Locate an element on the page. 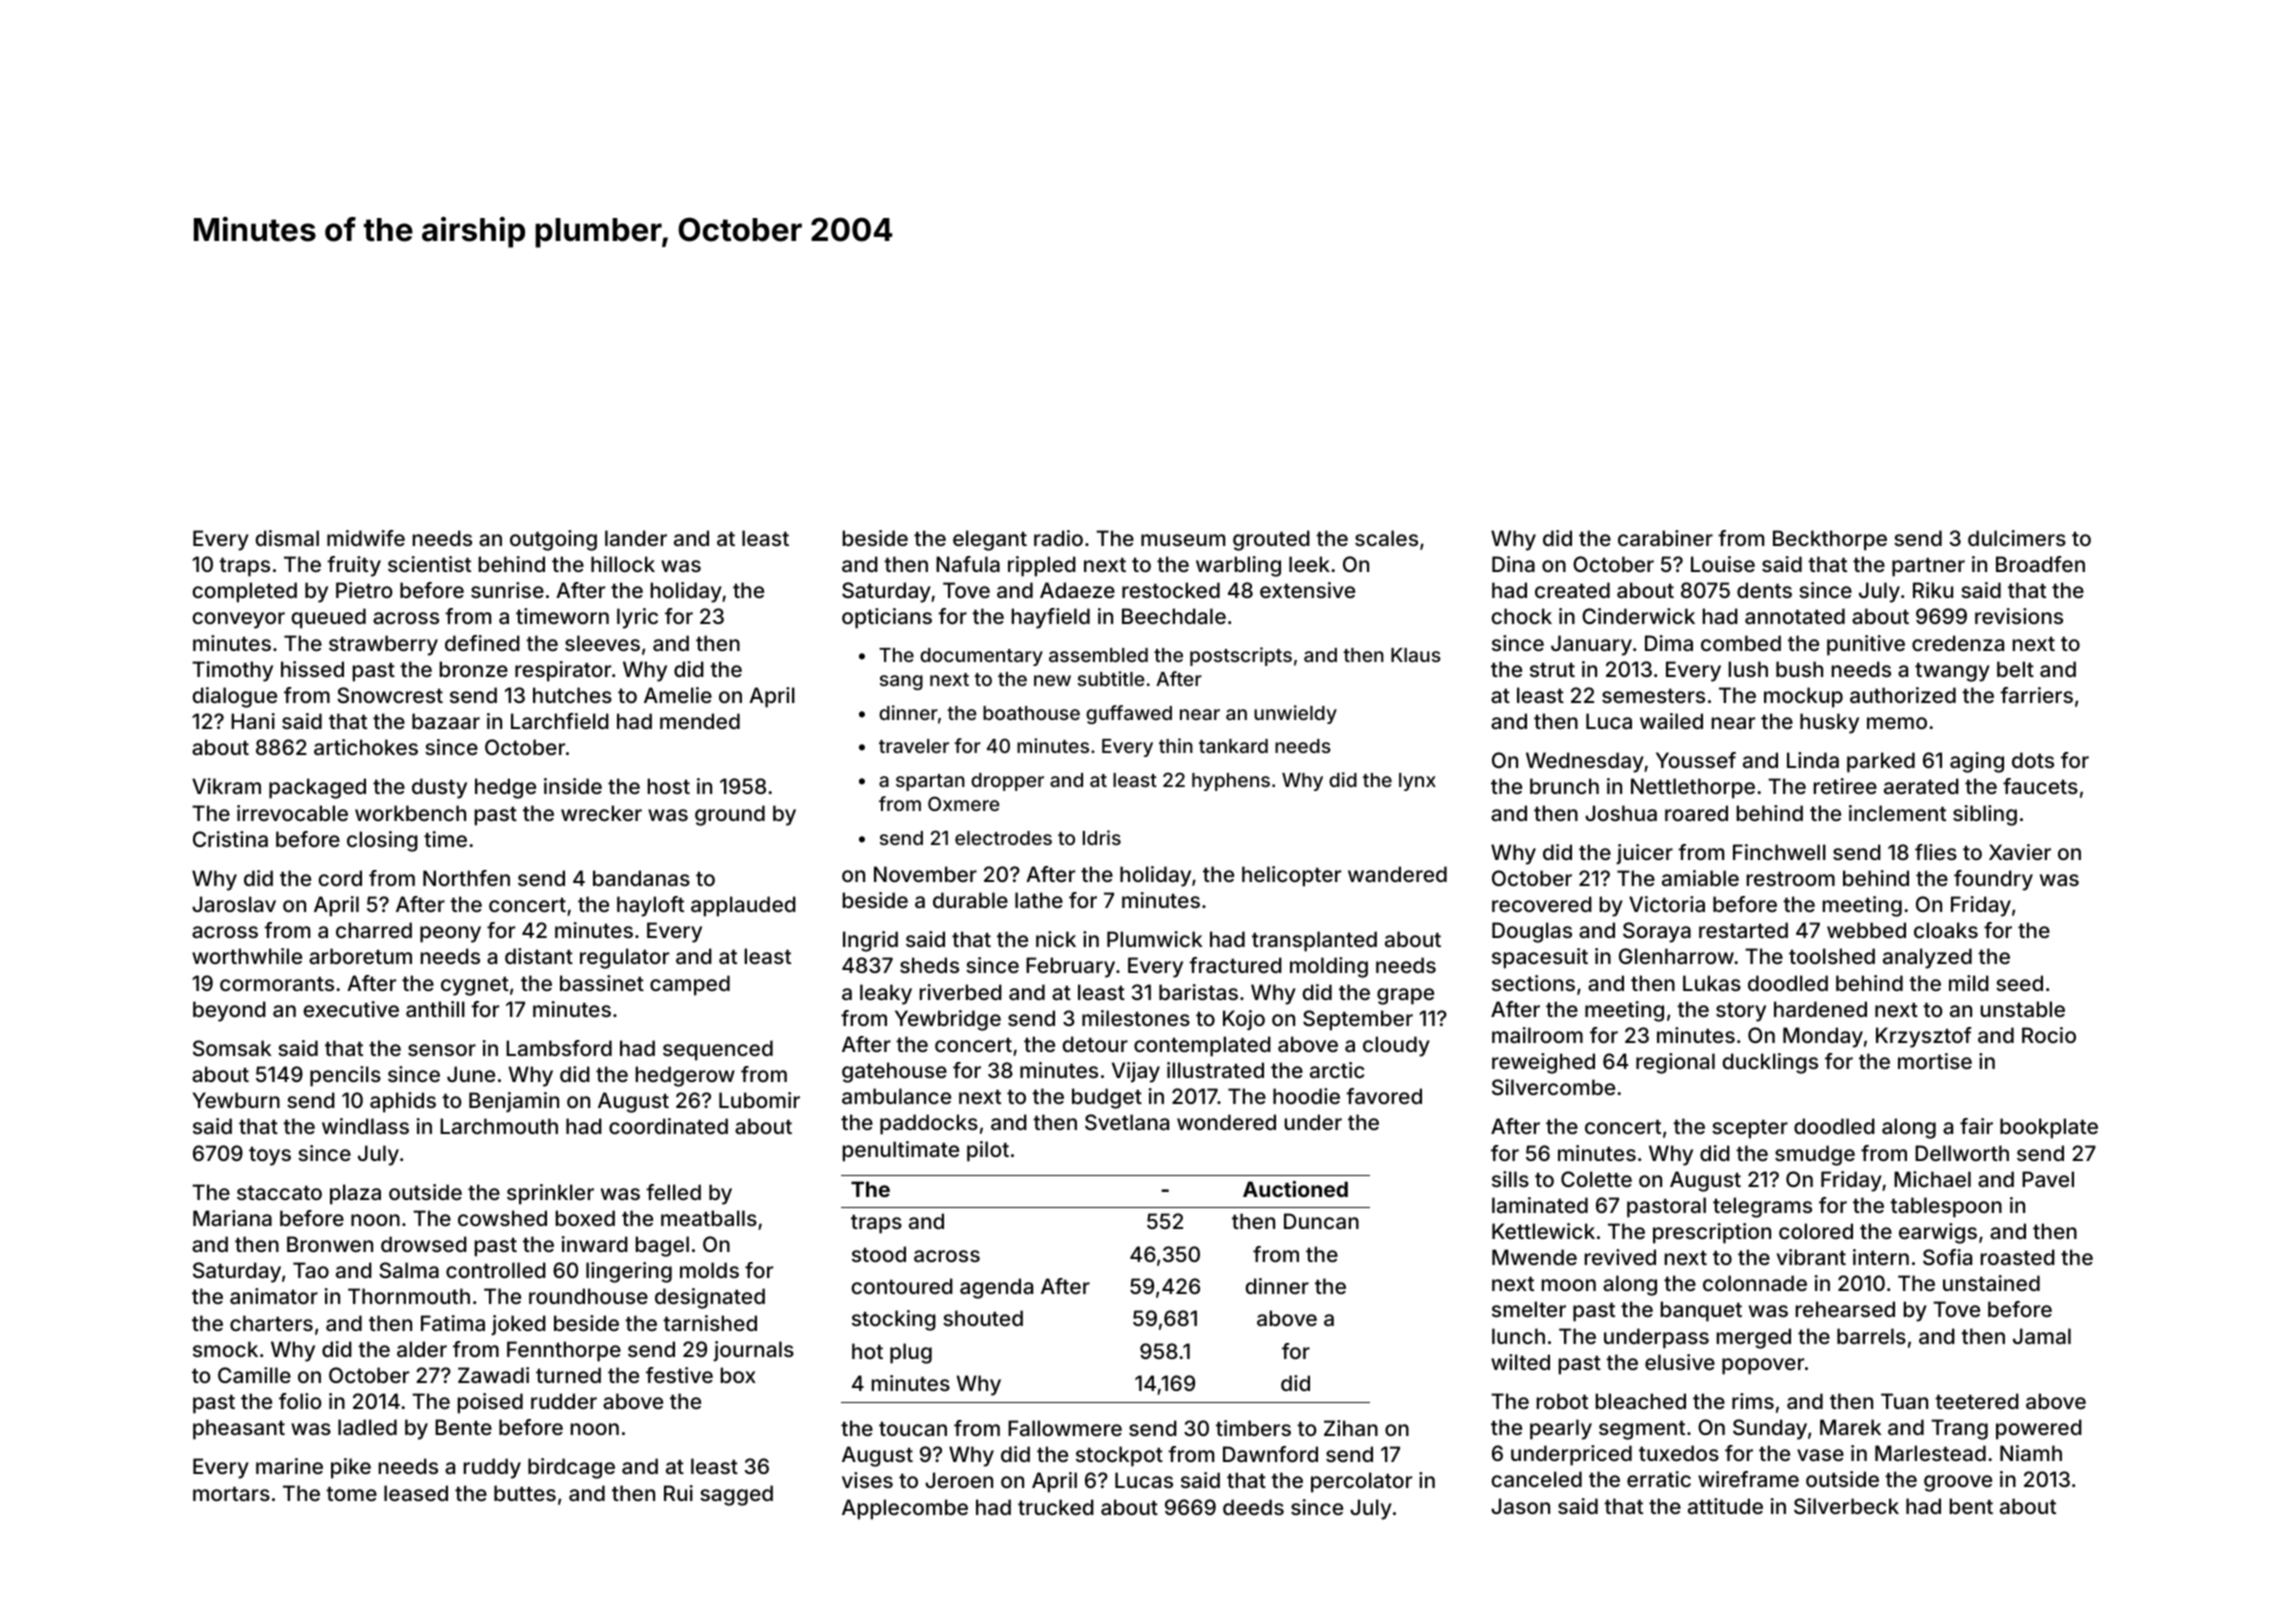  outgoing is located at coordinates (553, 540).
